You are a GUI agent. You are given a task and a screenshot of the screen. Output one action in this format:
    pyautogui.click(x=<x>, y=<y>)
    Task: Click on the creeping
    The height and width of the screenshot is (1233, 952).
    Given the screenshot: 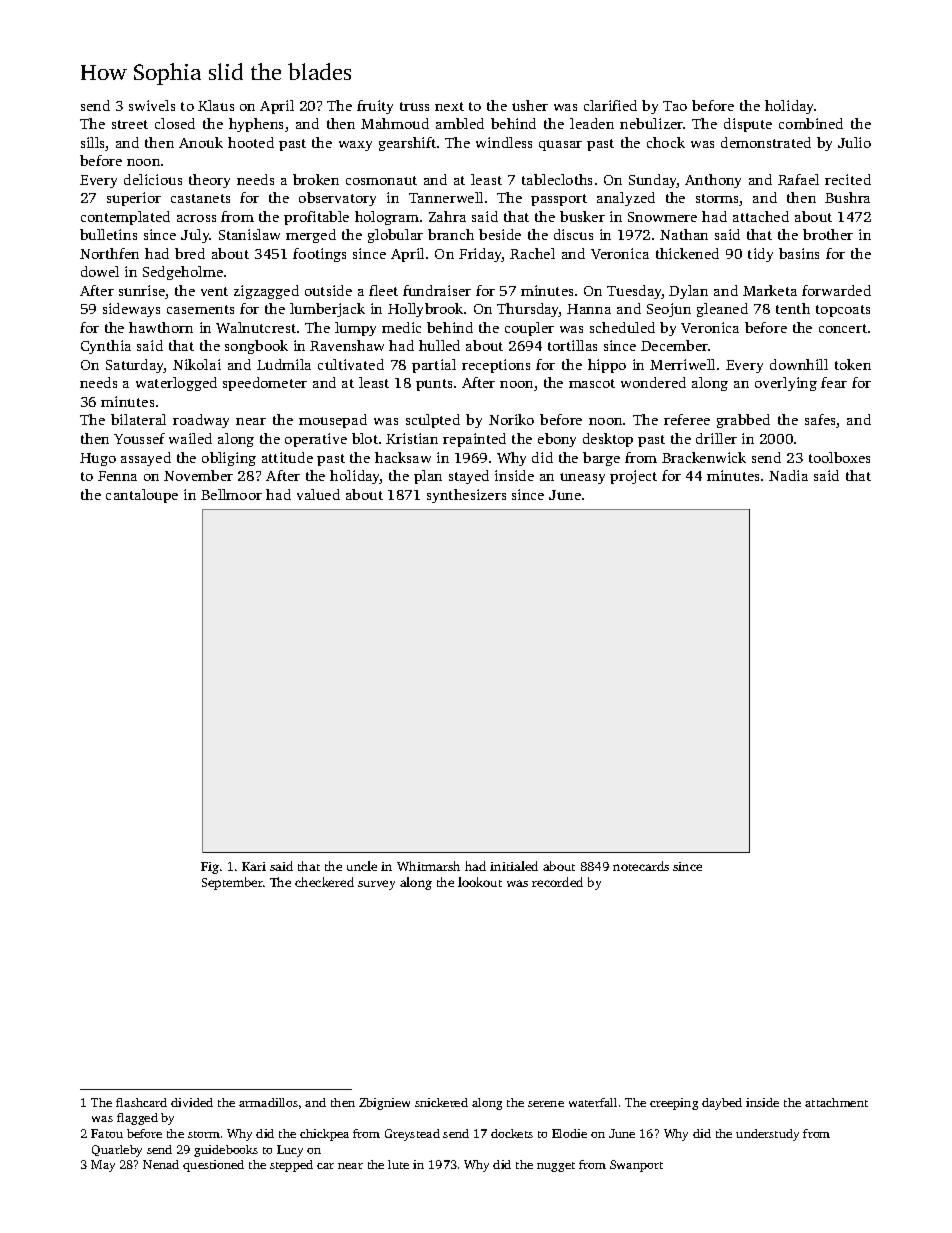 What is the action you would take?
    pyautogui.click(x=674, y=1104)
